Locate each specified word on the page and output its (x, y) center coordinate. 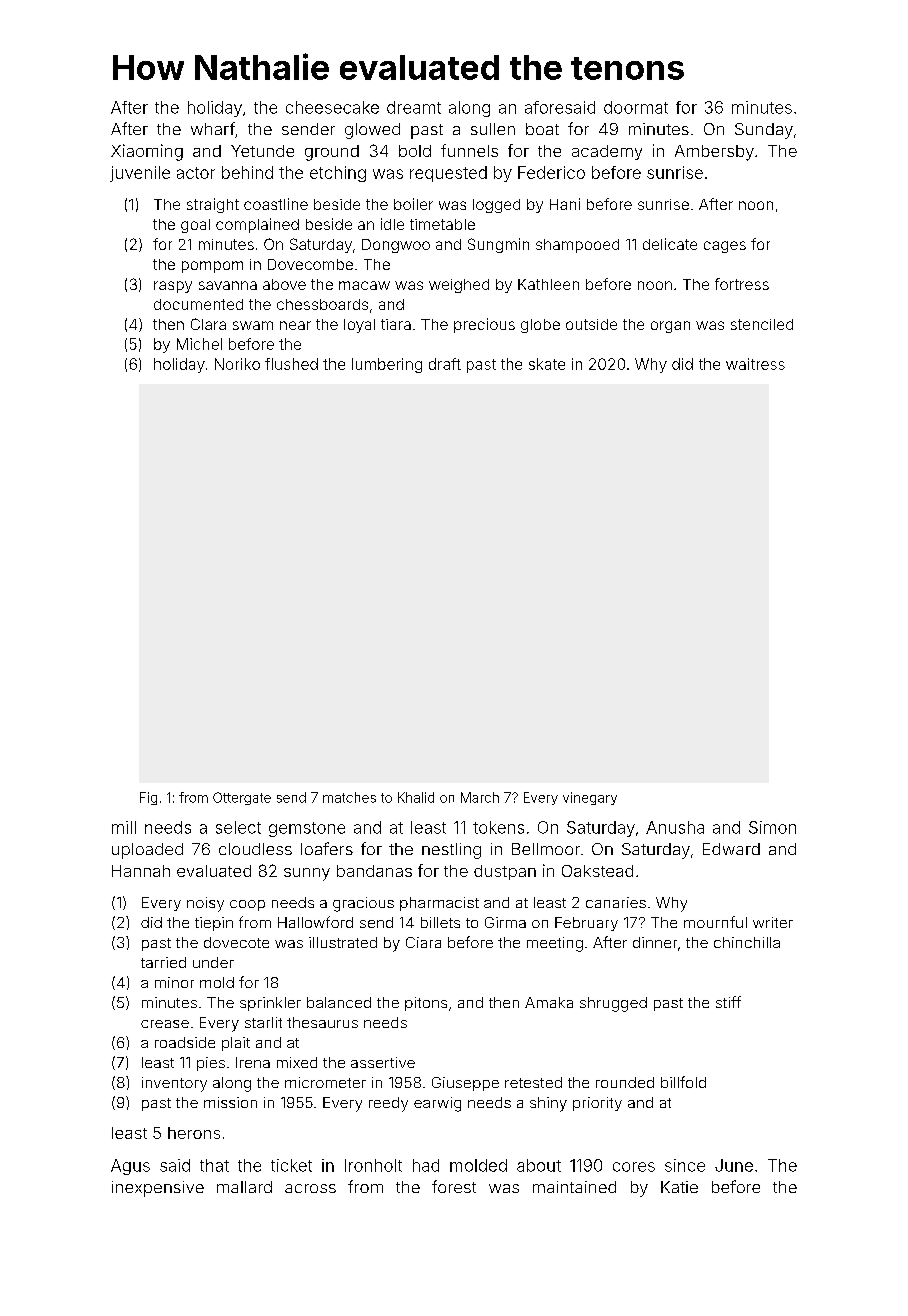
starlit (263, 1022)
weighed (459, 286)
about (539, 1165)
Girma (505, 922)
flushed (291, 364)
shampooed (577, 246)
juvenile (140, 174)
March (480, 797)
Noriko (237, 364)
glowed (372, 131)
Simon (772, 827)
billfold (683, 1082)
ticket (291, 1165)
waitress (755, 364)
